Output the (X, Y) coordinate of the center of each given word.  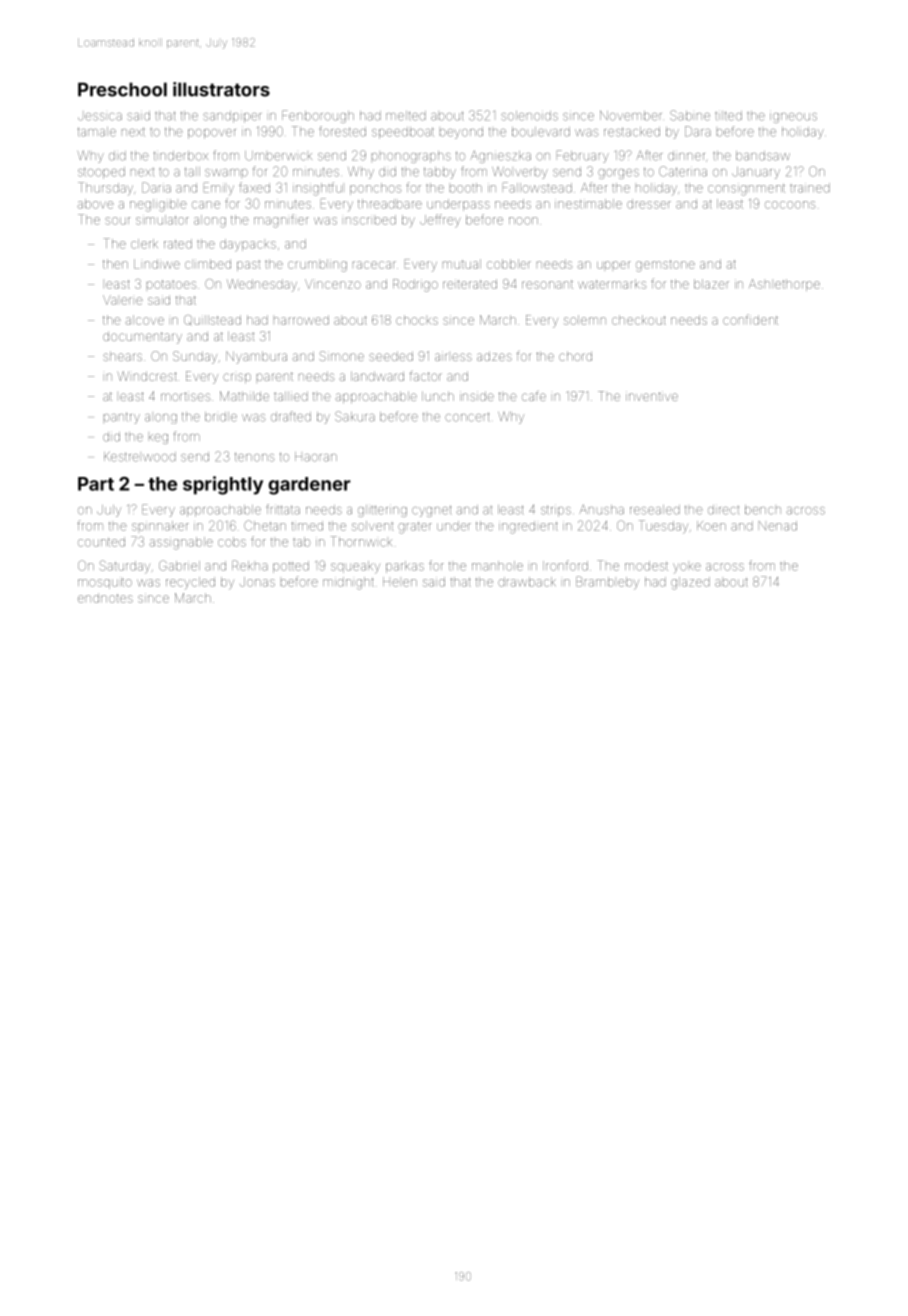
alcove (145, 320)
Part (96, 484)
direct (723, 510)
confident (750, 319)
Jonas (257, 582)
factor (426, 376)
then (115, 264)
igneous (793, 118)
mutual (462, 264)
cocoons (790, 205)
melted (406, 116)
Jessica (100, 117)
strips (556, 511)
